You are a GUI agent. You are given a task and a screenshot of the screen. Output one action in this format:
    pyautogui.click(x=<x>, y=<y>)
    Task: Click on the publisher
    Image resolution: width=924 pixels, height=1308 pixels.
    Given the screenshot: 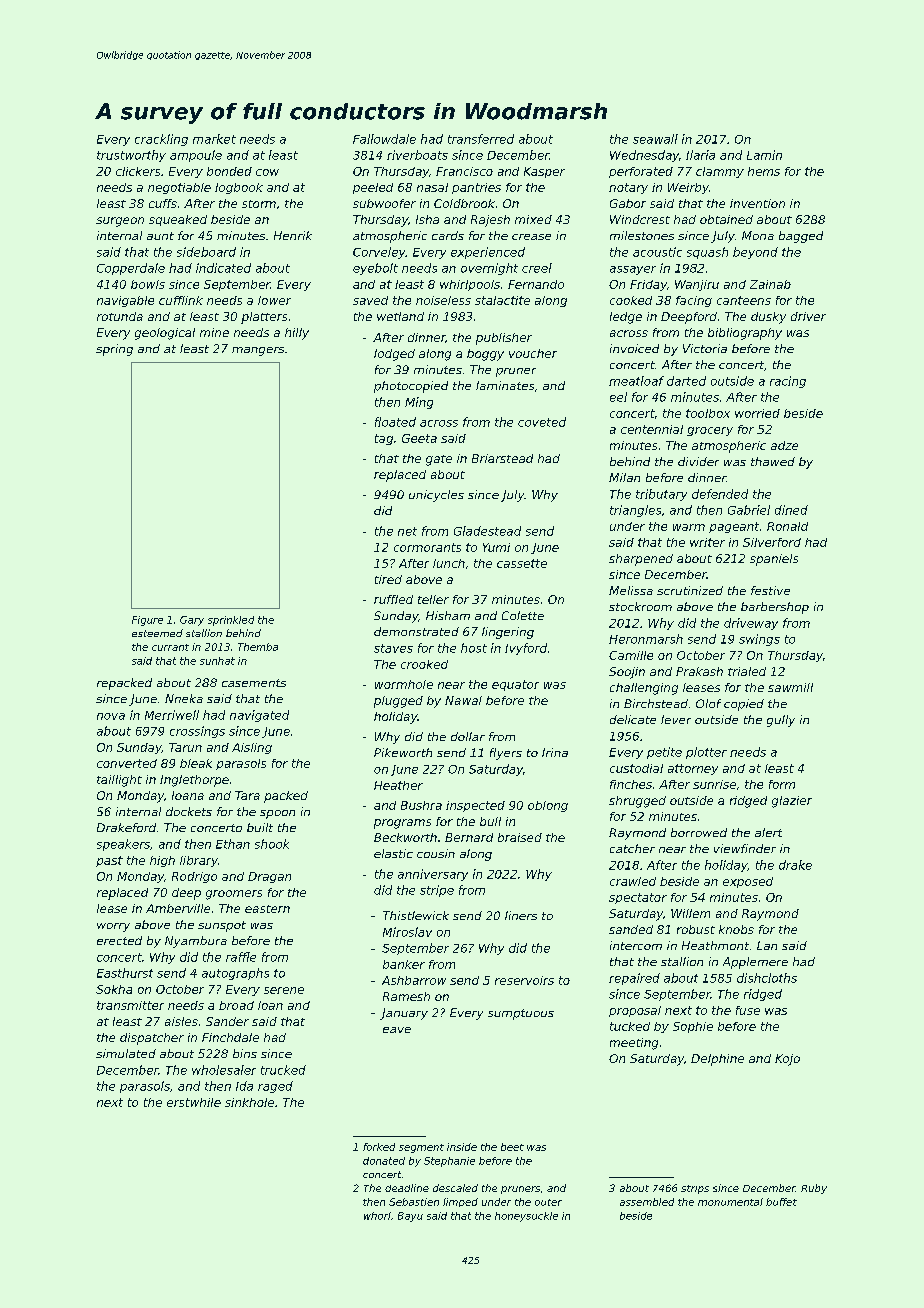 What is the action you would take?
    pyautogui.click(x=504, y=339)
